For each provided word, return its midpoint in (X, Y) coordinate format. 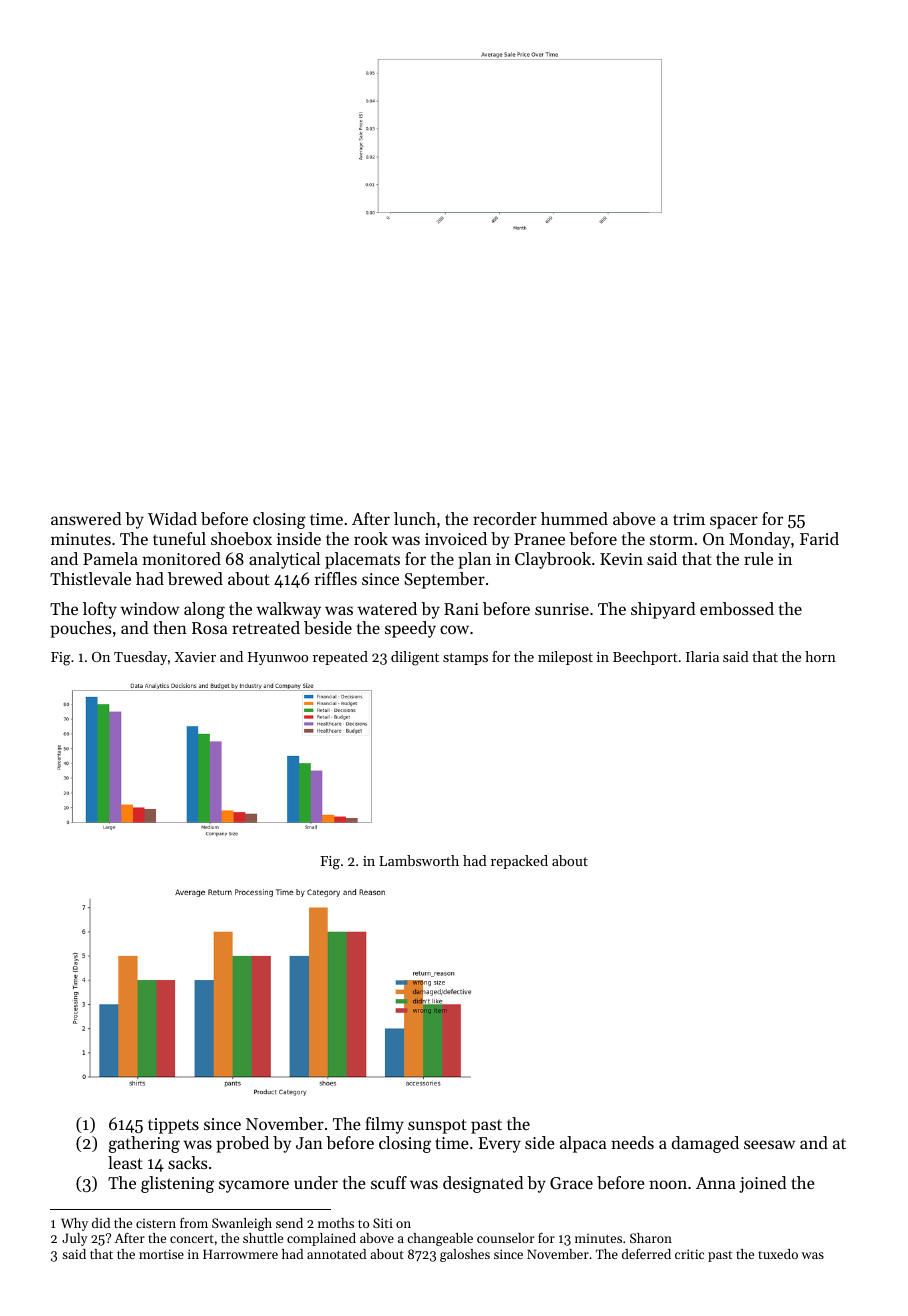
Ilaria (702, 656)
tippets (173, 1126)
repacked (519, 862)
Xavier (195, 657)
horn (820, 656)
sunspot (437, 1126)
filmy (384, 1125)
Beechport (645, 658)
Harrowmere (240, 1254)
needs (632, 1142)
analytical (284, 560)
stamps (465, 659)
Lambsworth (419, 860)
